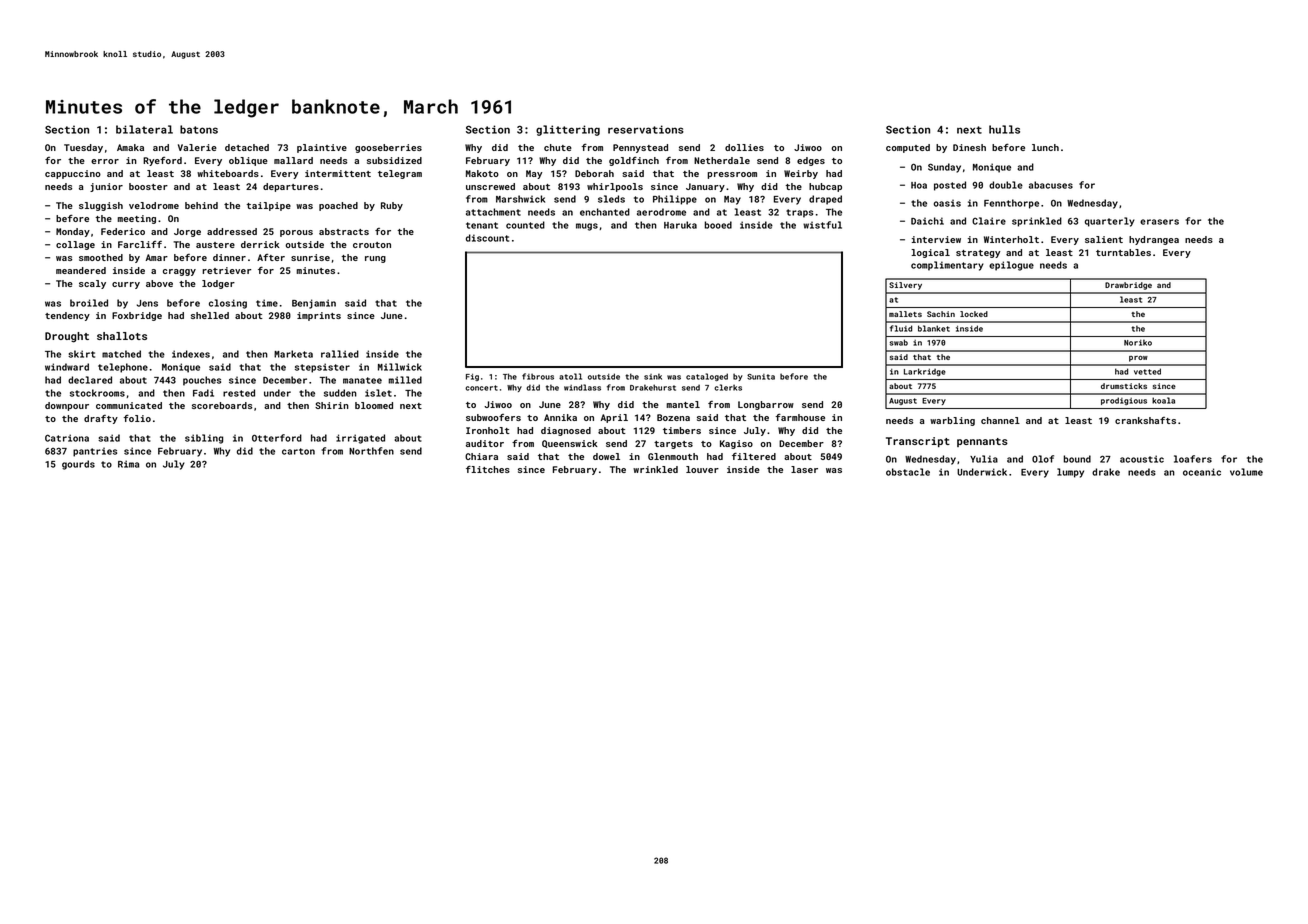 This screenshot has height=924, width=1308. Describe the element at coordinates (78, 465) in the screenshot. I see `gourds` at that location.
